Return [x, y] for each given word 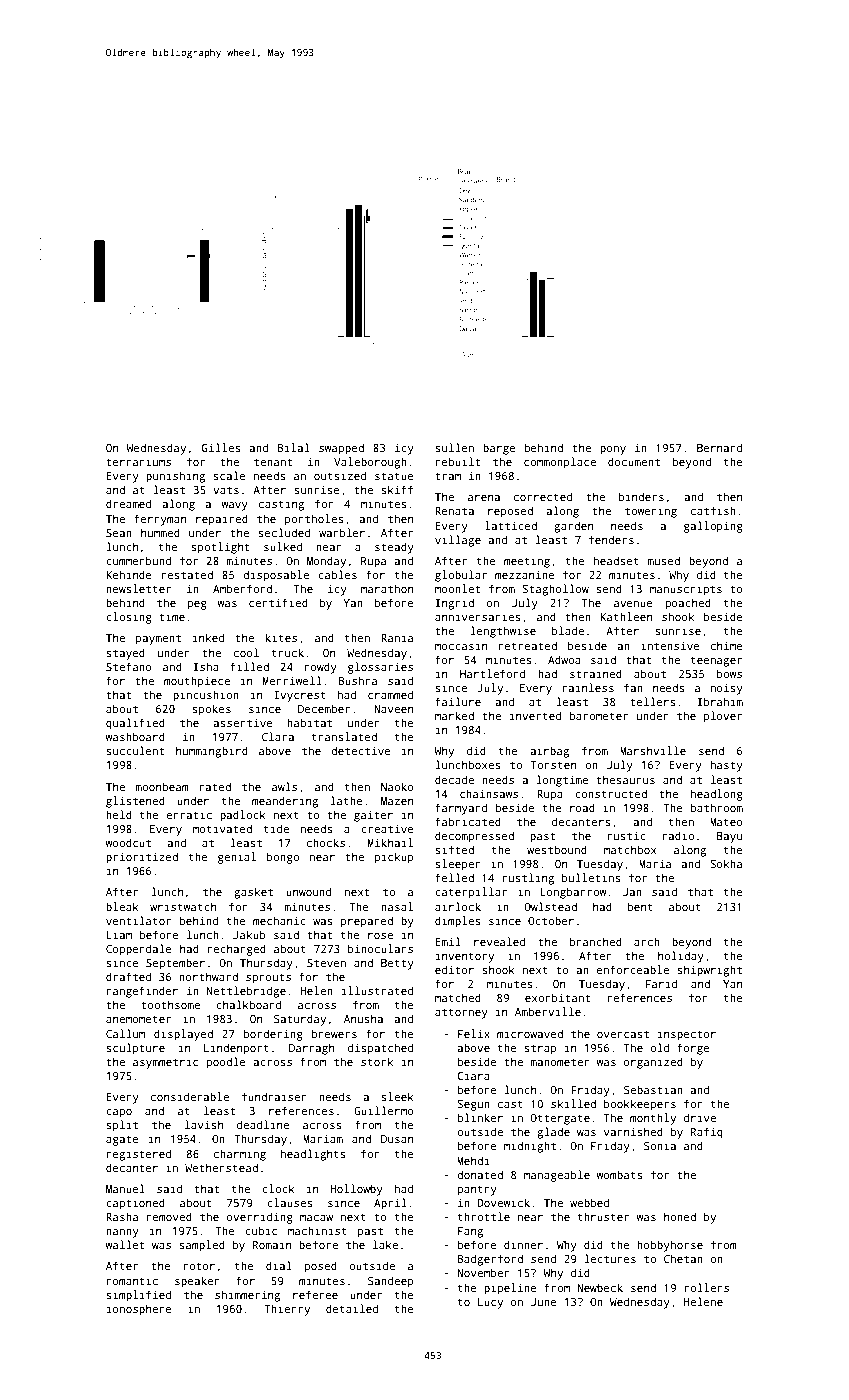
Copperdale [139, 950]
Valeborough [370, 463]
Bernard [719, 447]
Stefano [129, 666]
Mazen [397, 801]
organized [653, 1063]
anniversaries [478, 616]
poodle [226, 1063]
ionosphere [139, 1310]
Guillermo [384, 1110]
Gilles [221, 447]
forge [693, 1049]
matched [458, 997]
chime [727, 645]
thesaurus [625, 779]
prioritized [142, 858]
